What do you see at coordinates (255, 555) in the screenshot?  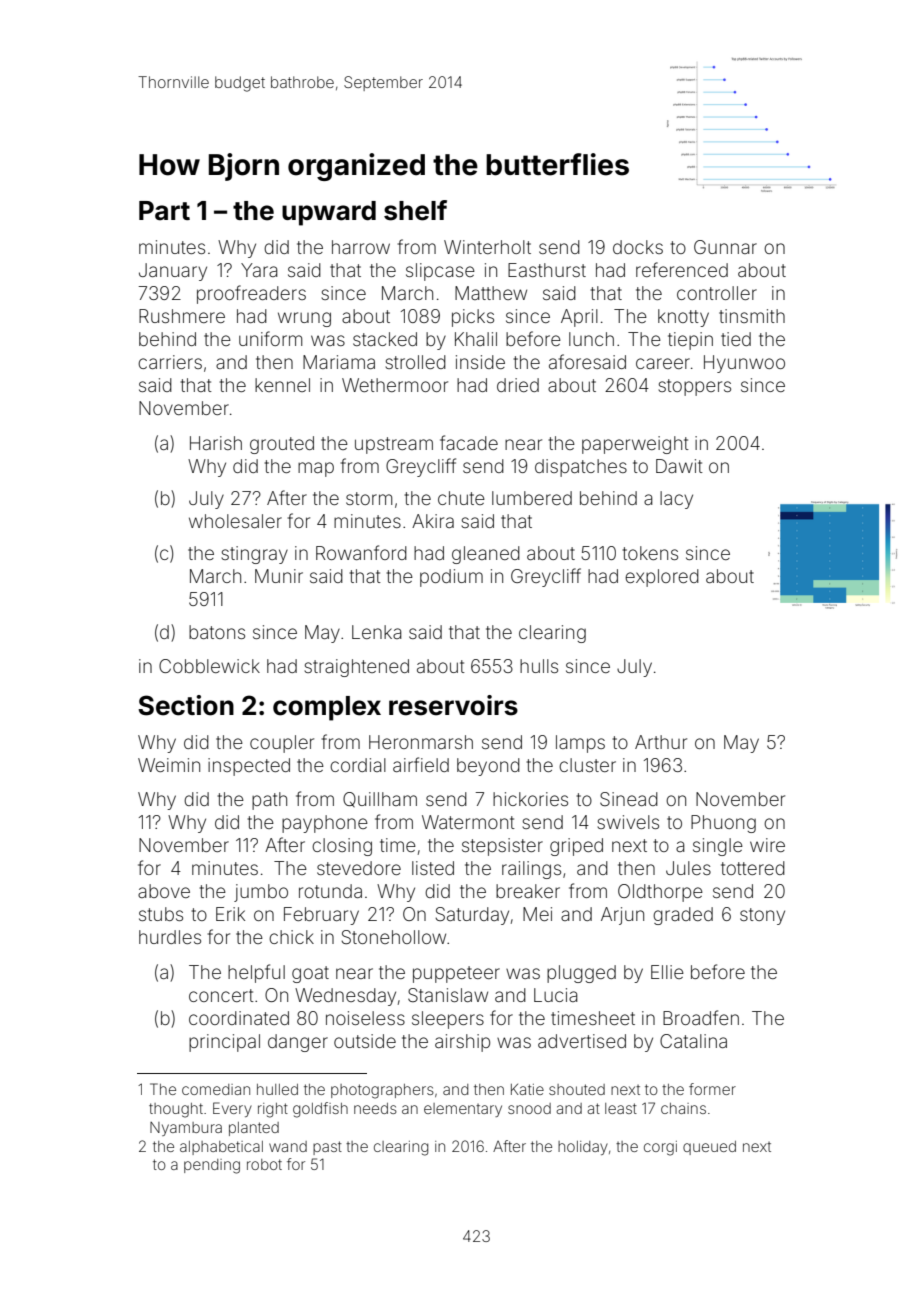 I see `stingray` at bounding box center [255, 555].
